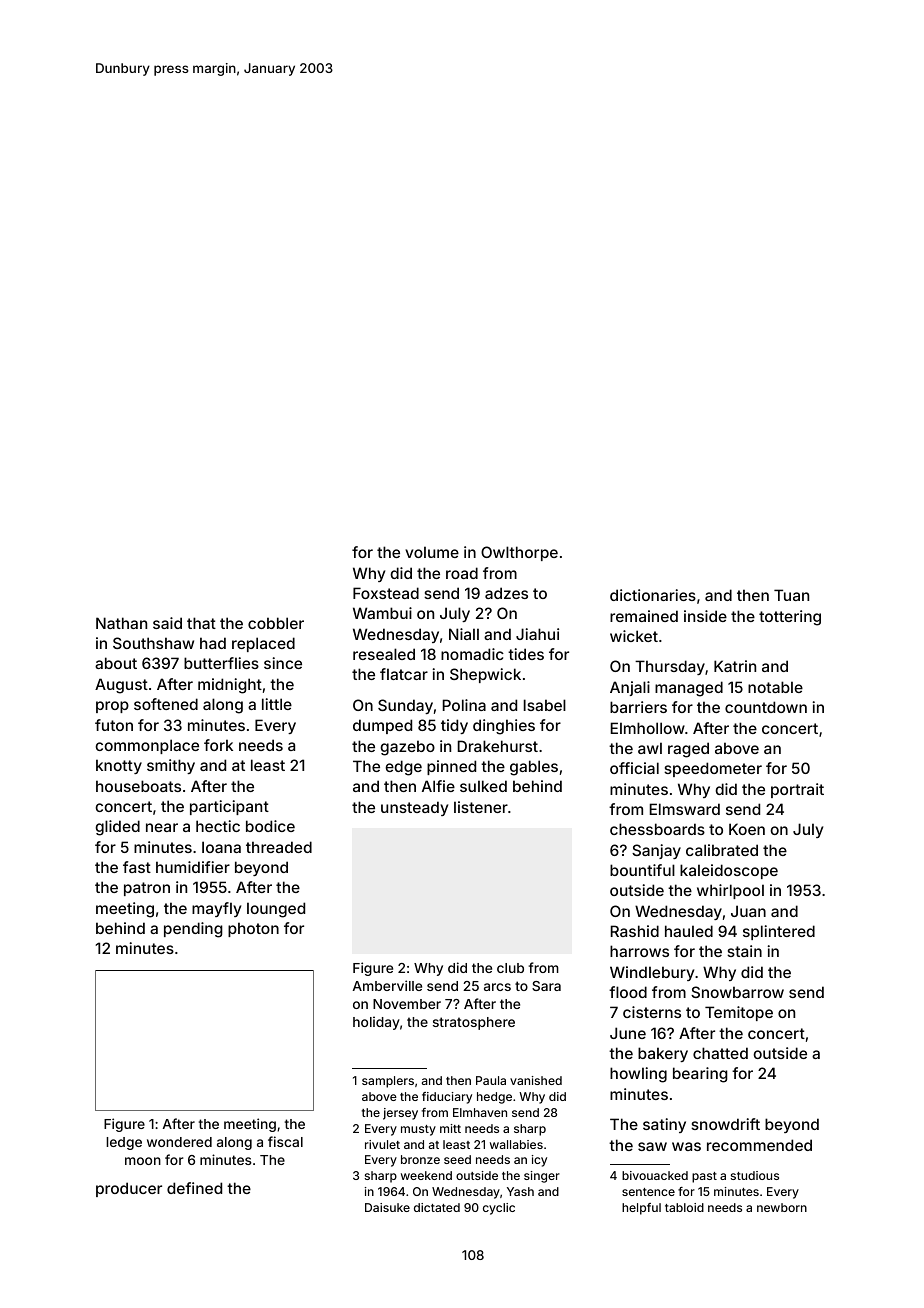  What do you see at coordinates (129, 1189) in the image?
I see `producer` at bounding box center [129, 1189].
